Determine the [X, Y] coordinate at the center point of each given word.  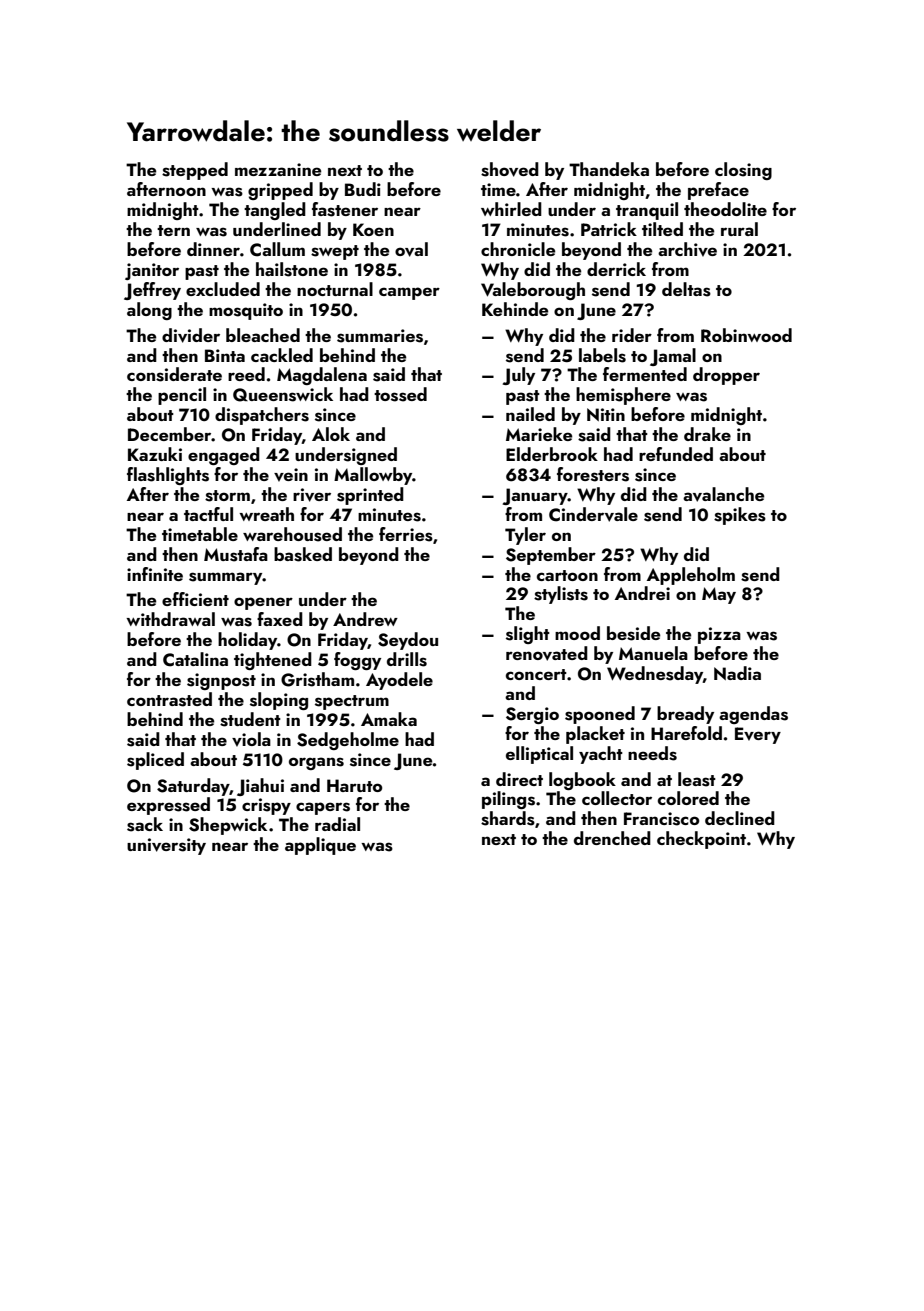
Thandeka [609, 169]
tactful [208, 514]
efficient [195, 599]
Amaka [389, 719]
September [551, 556]
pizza [719, 635]
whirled [511, 209]
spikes [740, 516]
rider [632, 335]
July [519, 376]
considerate [174, 374]
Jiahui [260, 787]
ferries [406, 534]
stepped [195, 171]
